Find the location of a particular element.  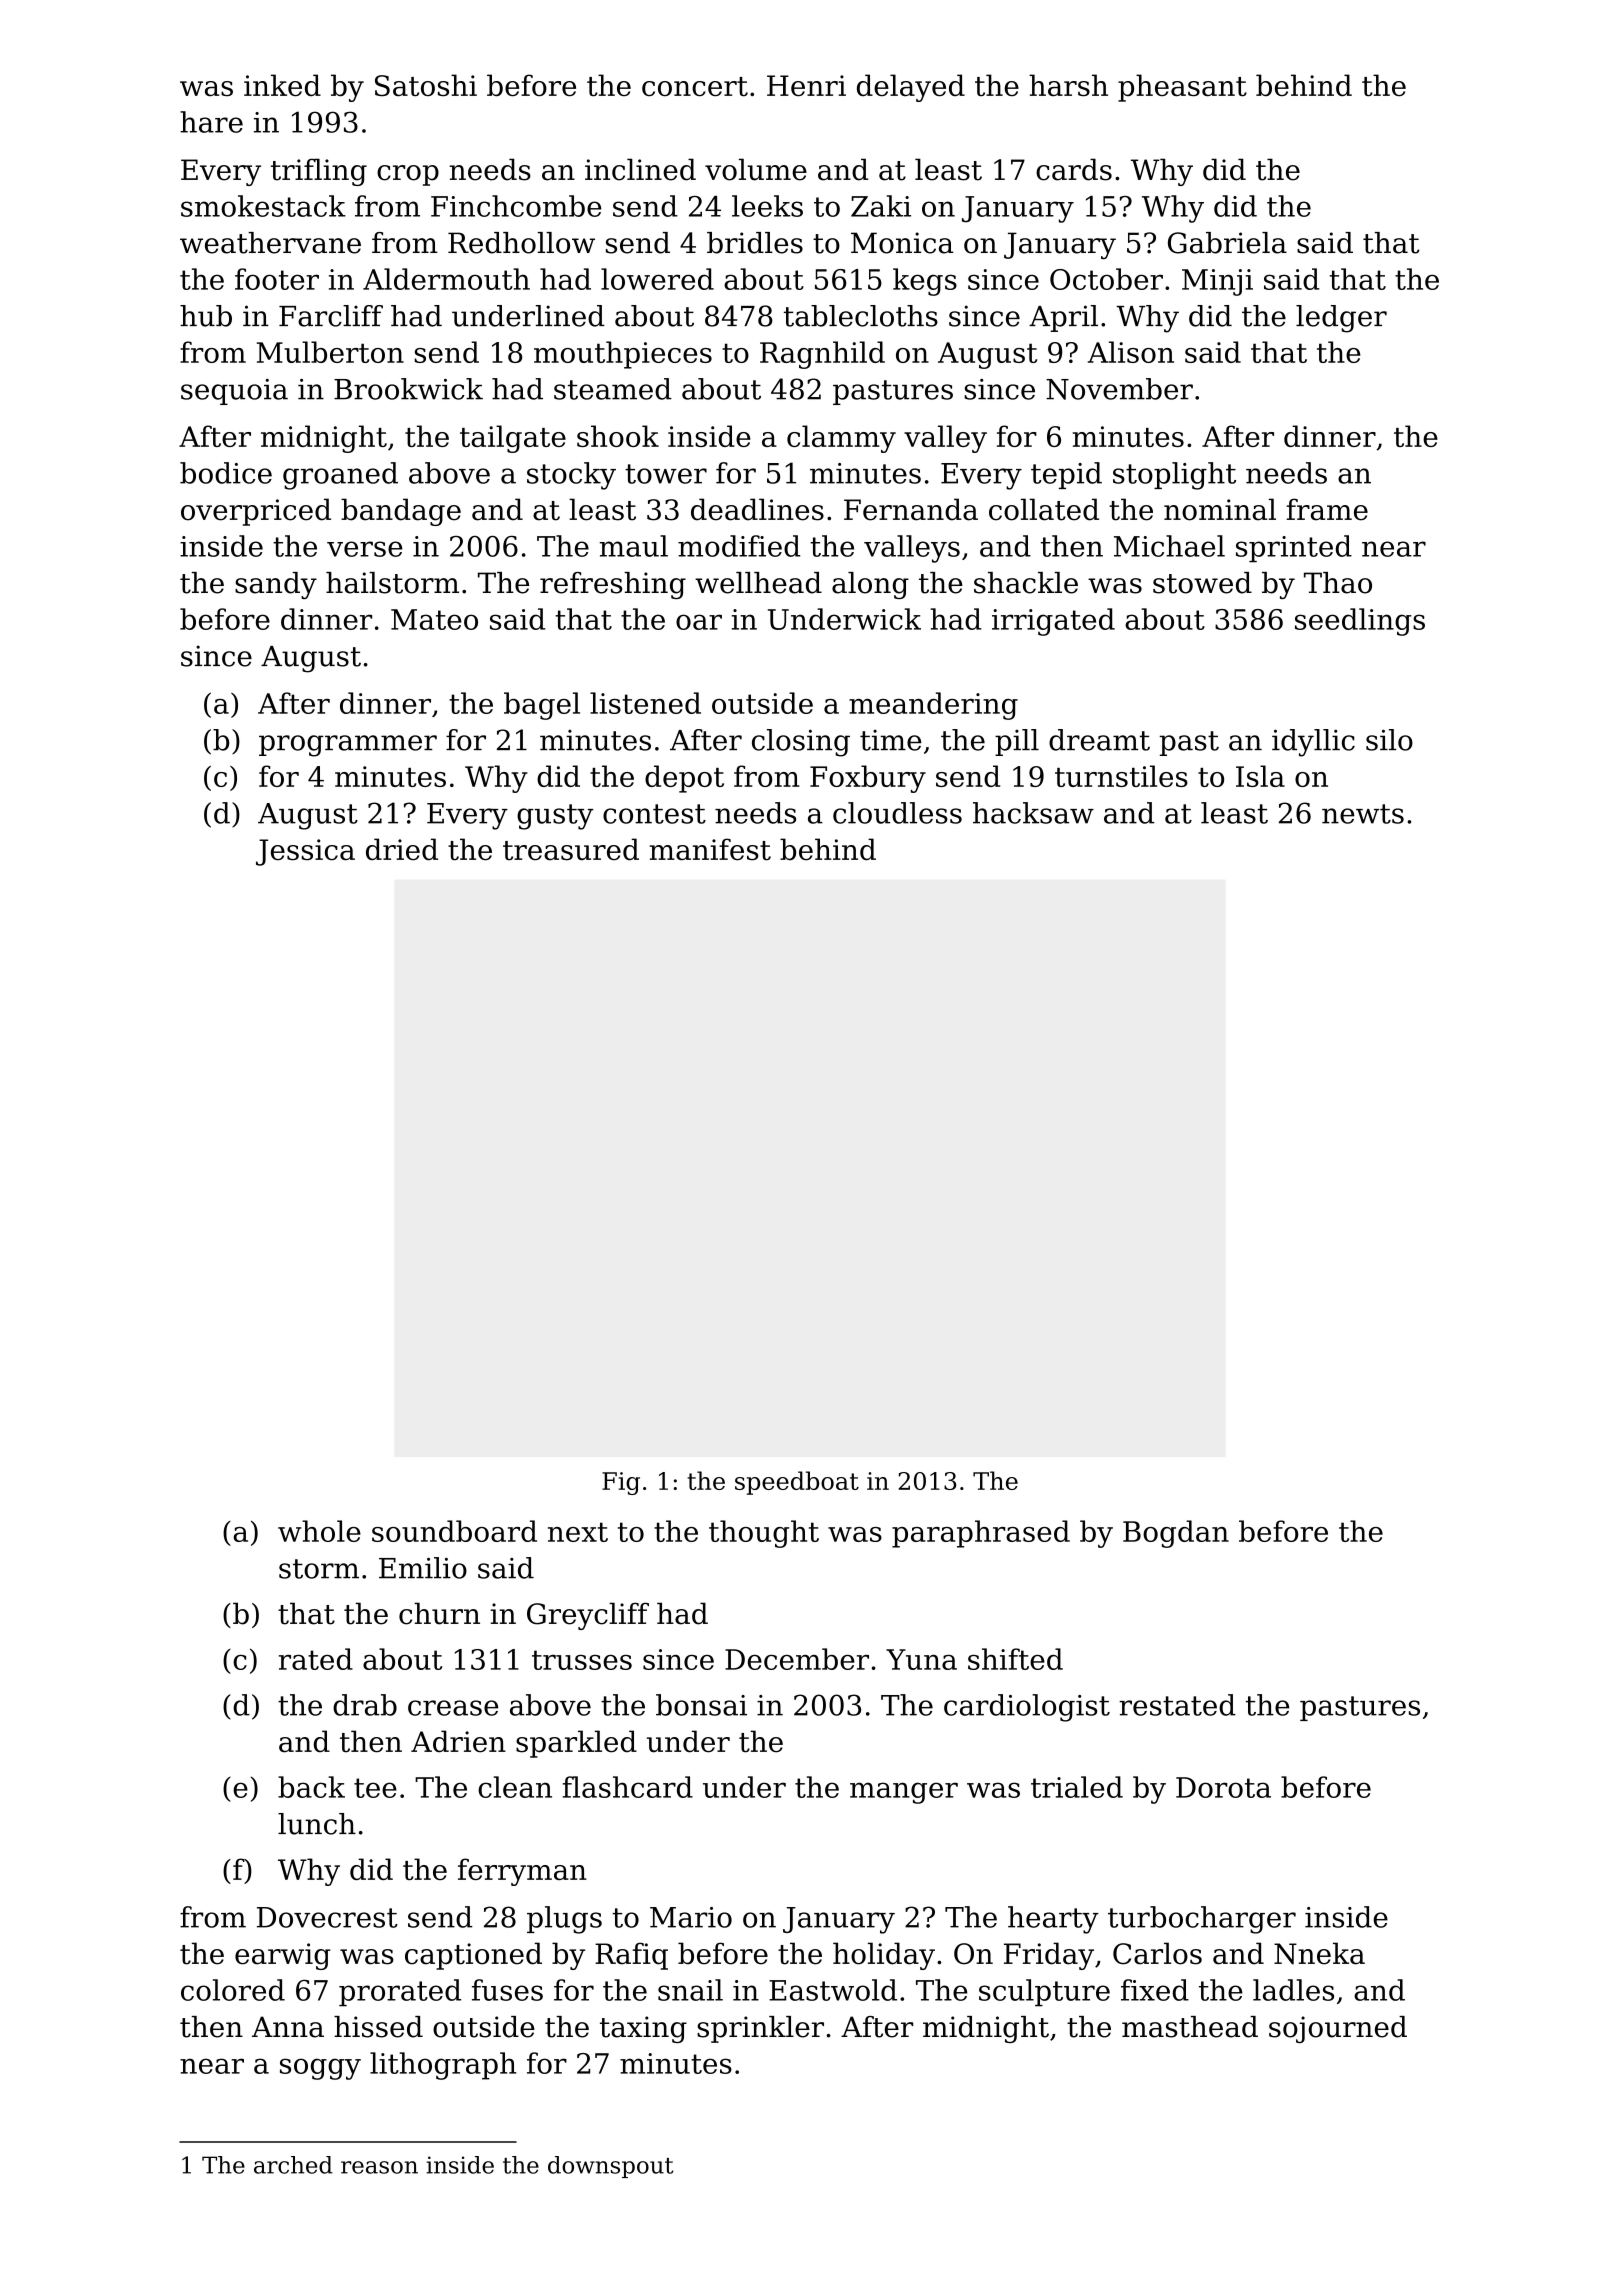

soggy is located at coordinates (320, 2069).
